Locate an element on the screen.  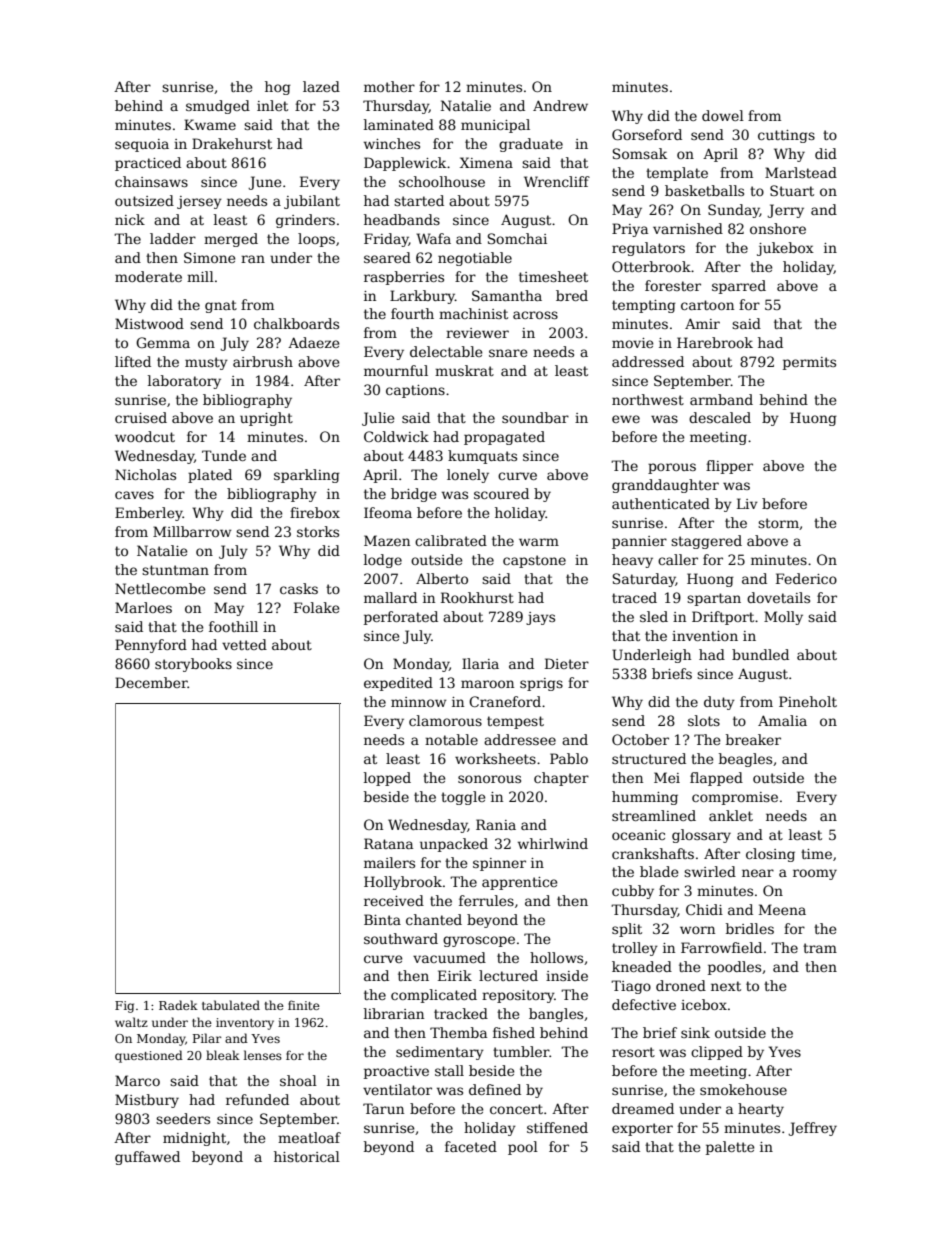
beagles is located at coordinates (745, 760).
